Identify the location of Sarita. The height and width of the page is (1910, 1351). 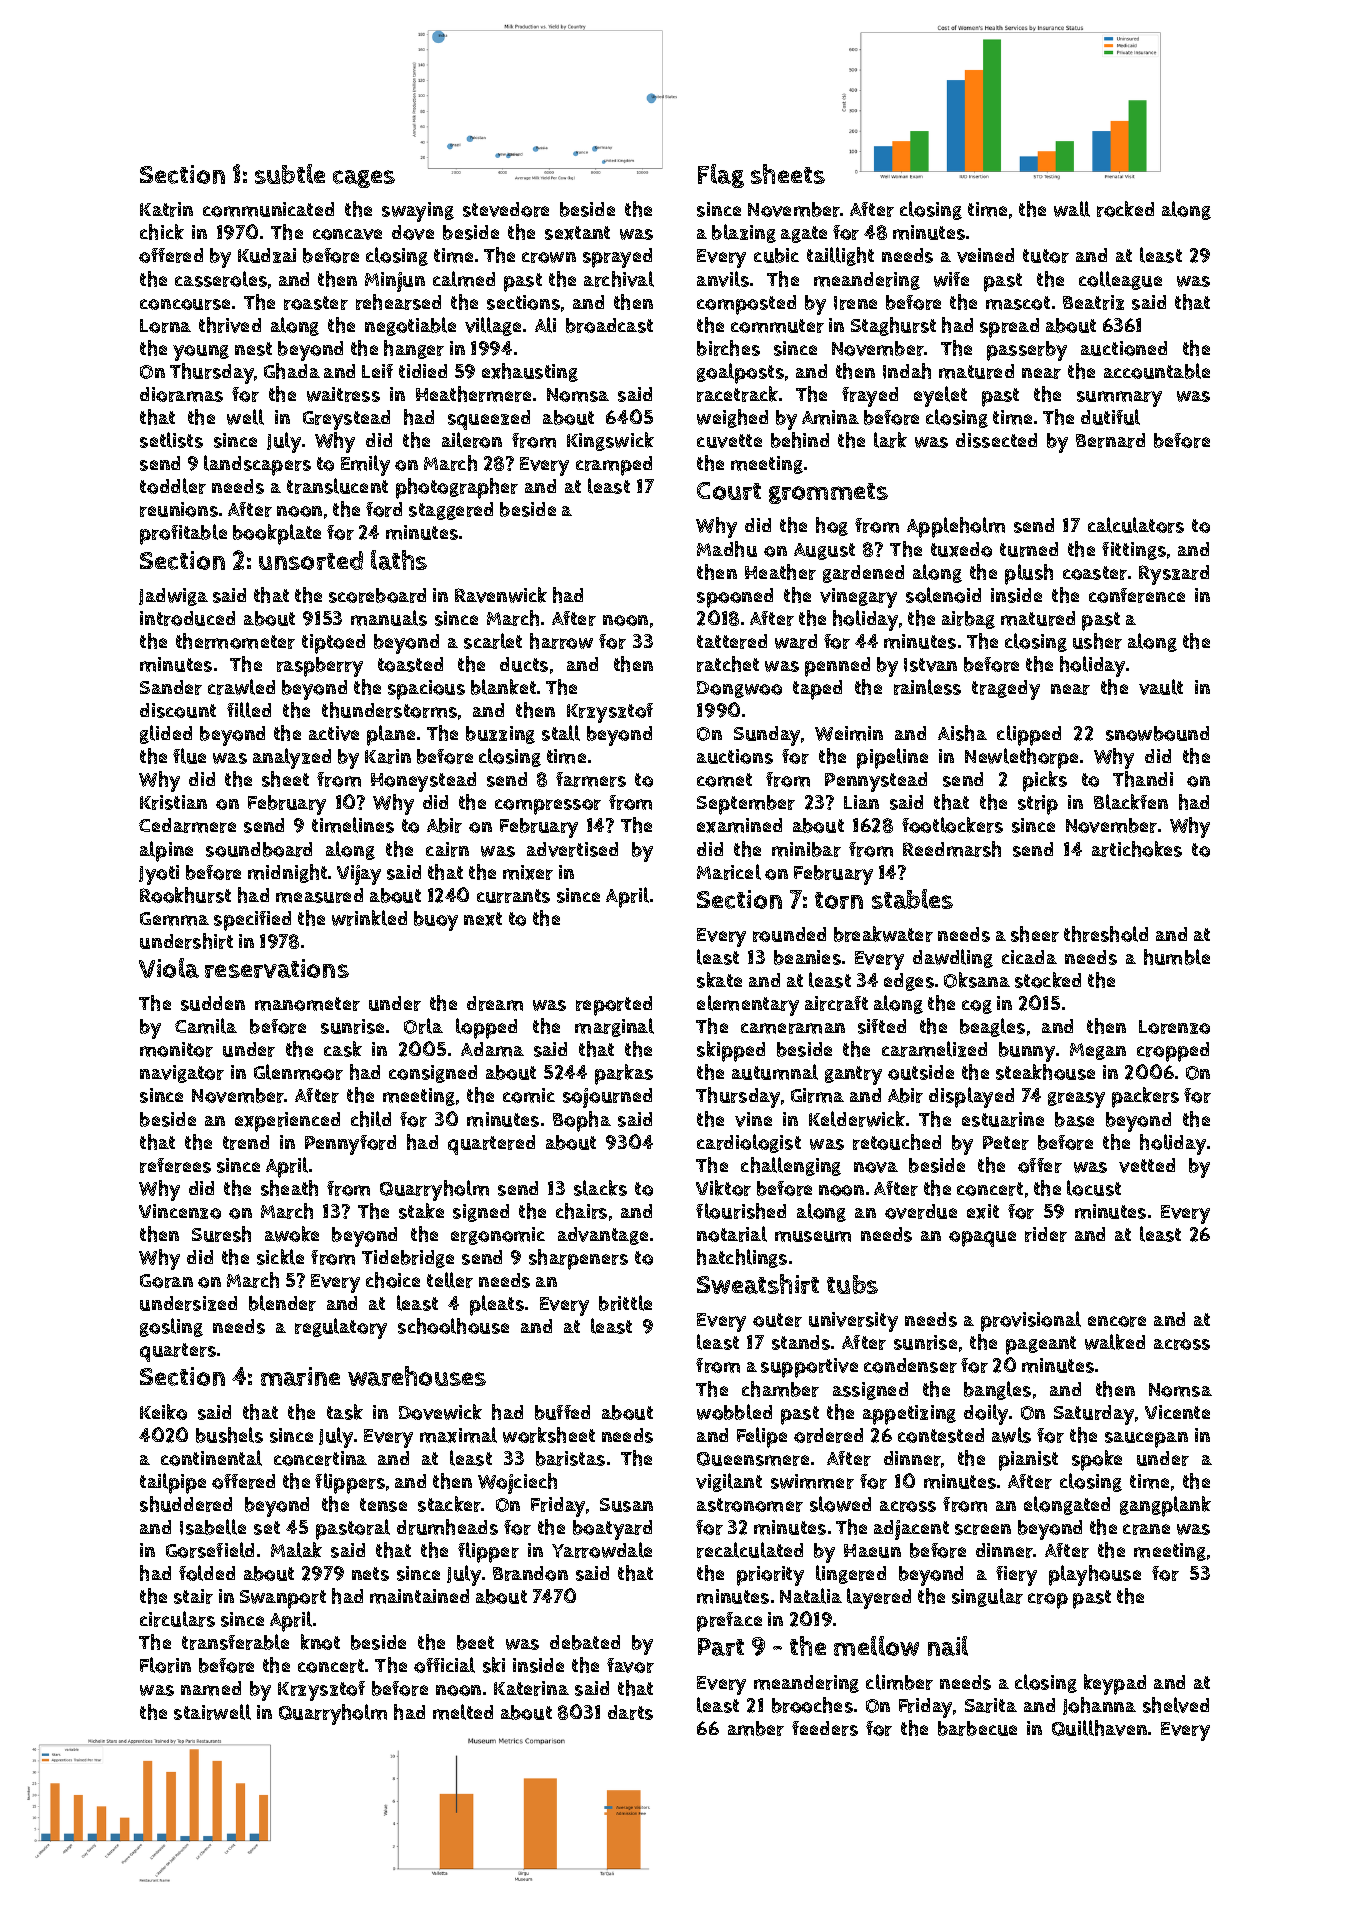
(991, 1705).
